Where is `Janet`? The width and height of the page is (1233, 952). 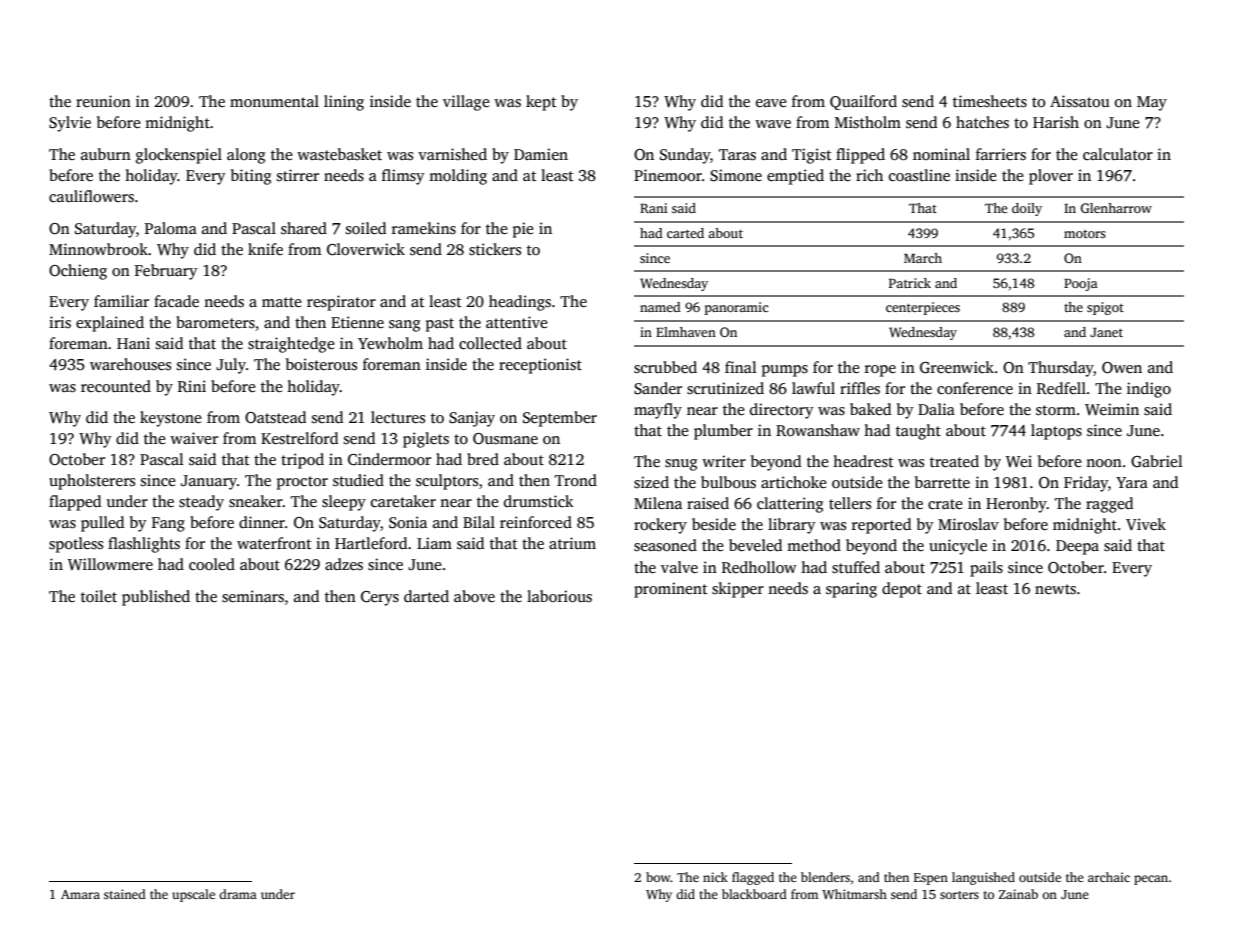
Janet is located at coordinates (1106, 332).
